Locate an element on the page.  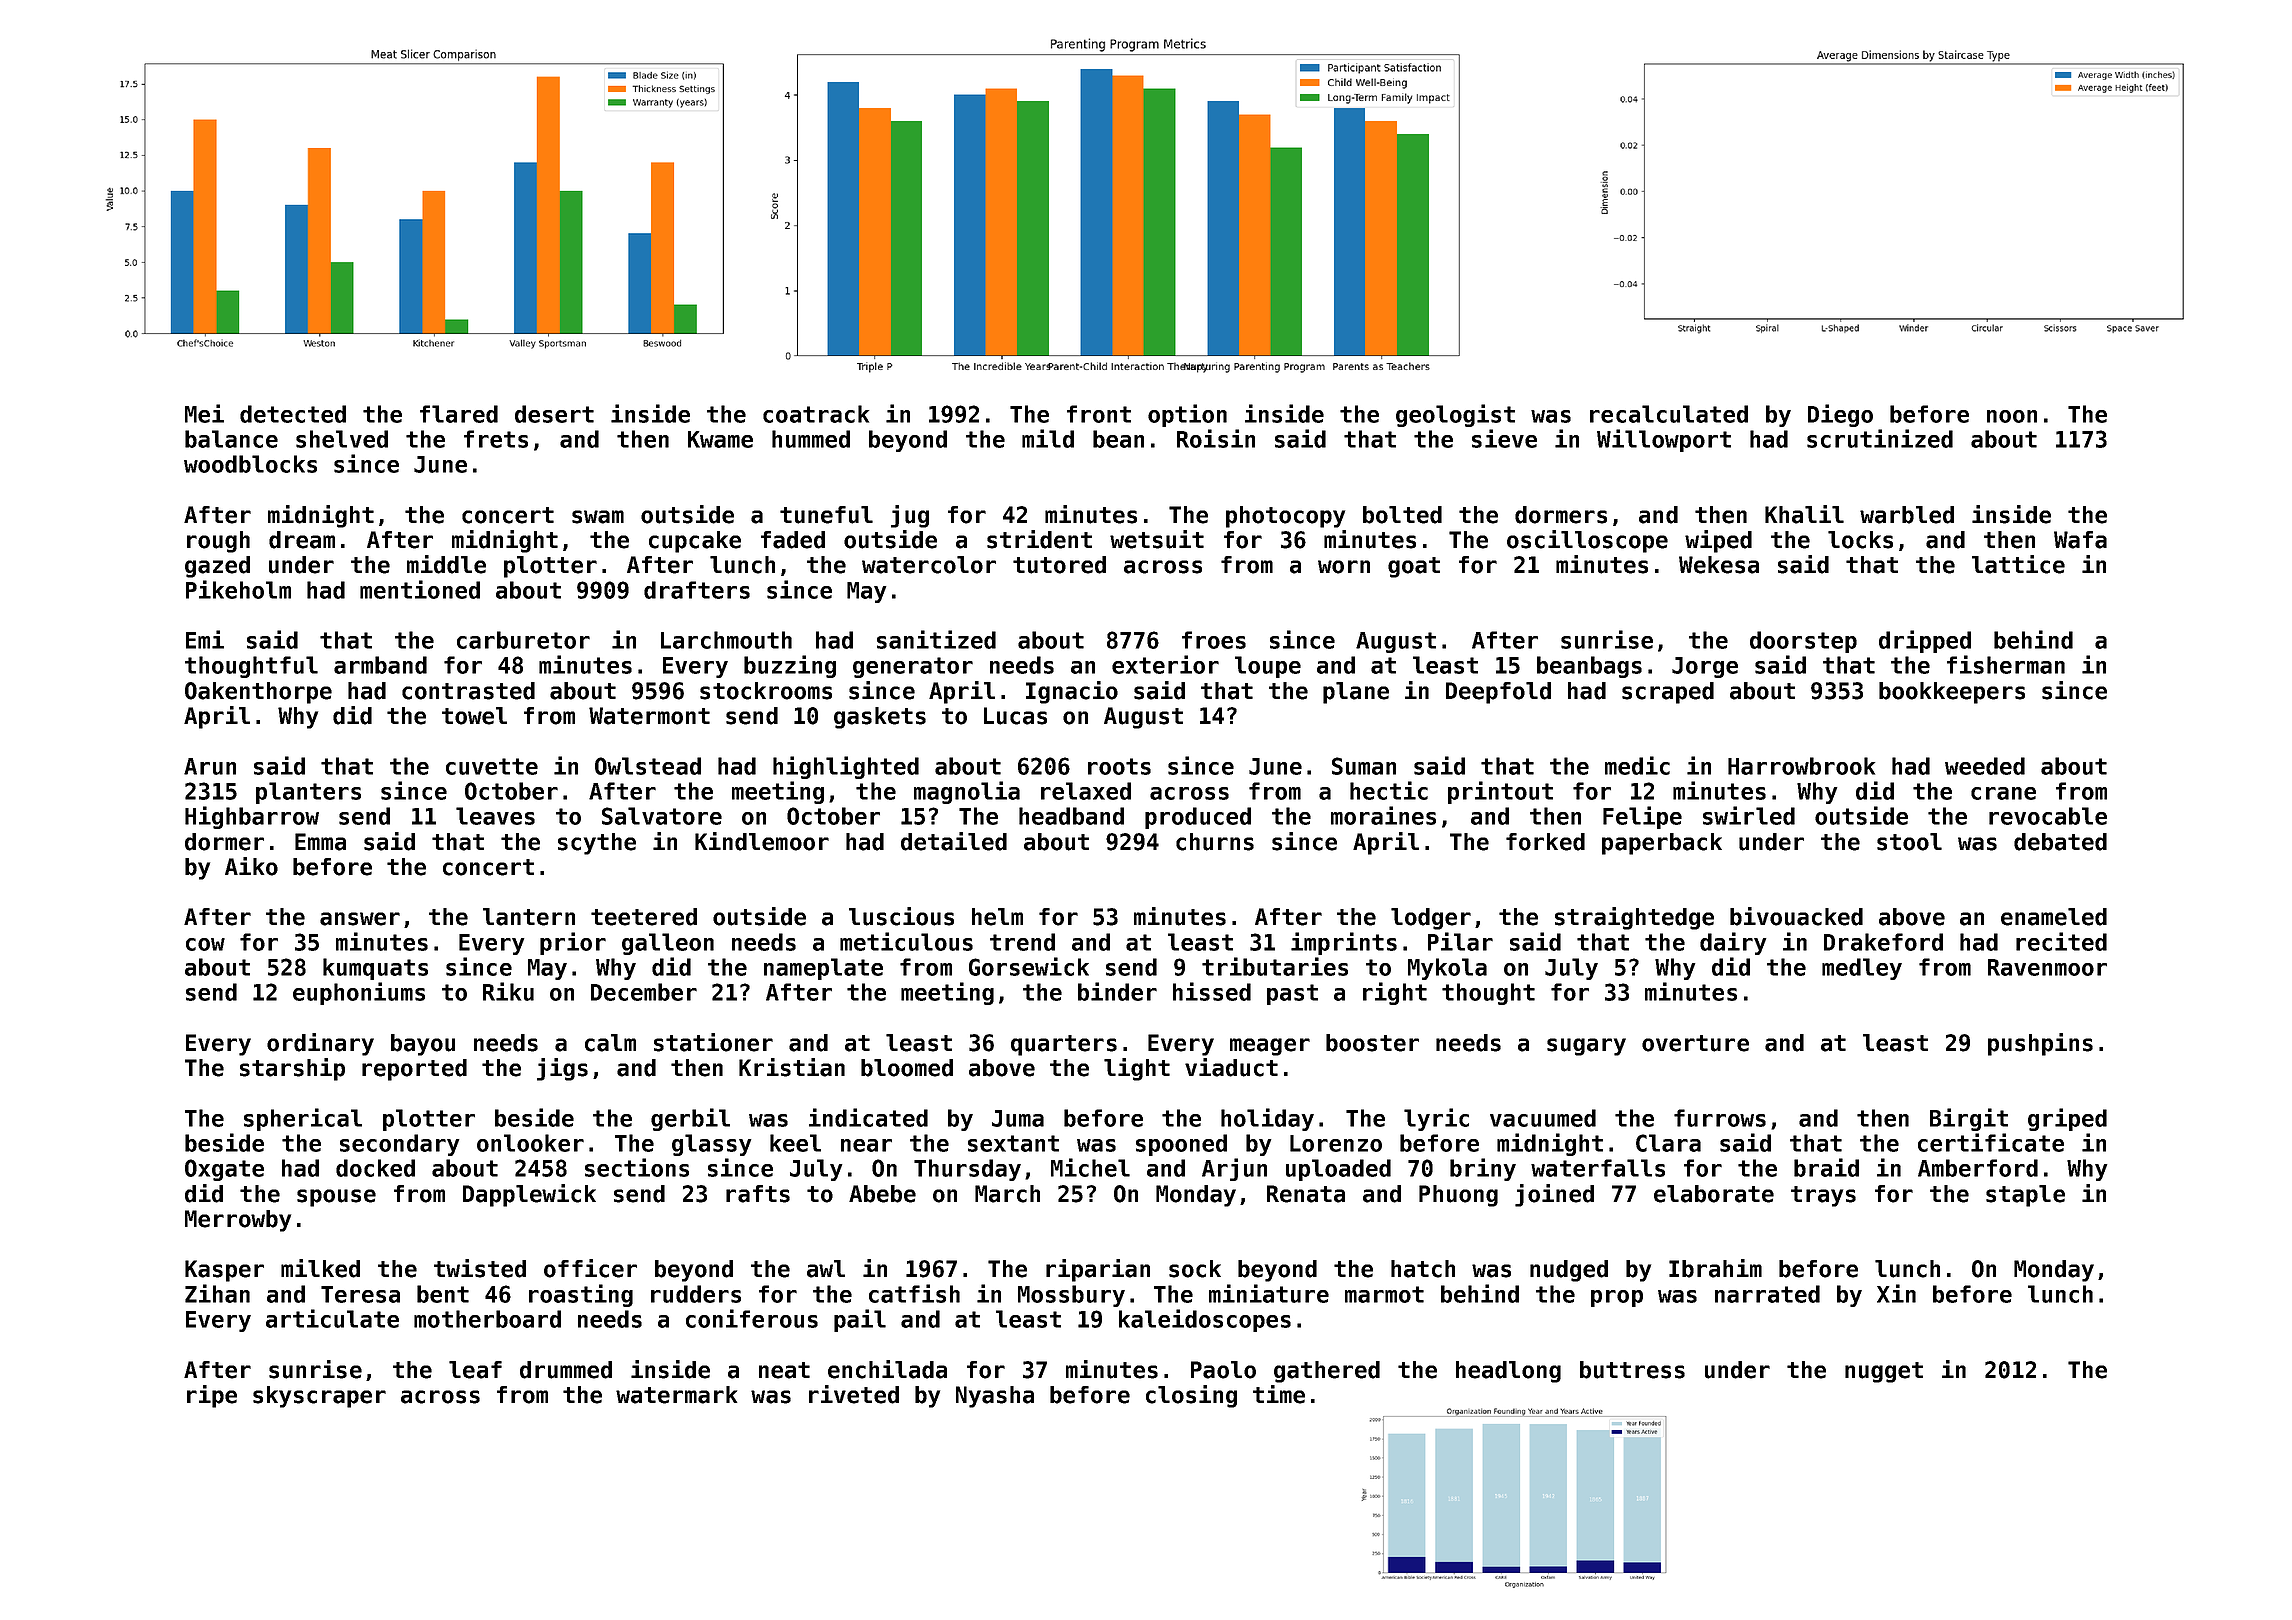
gaskets is located at coordinates (880, 718).
